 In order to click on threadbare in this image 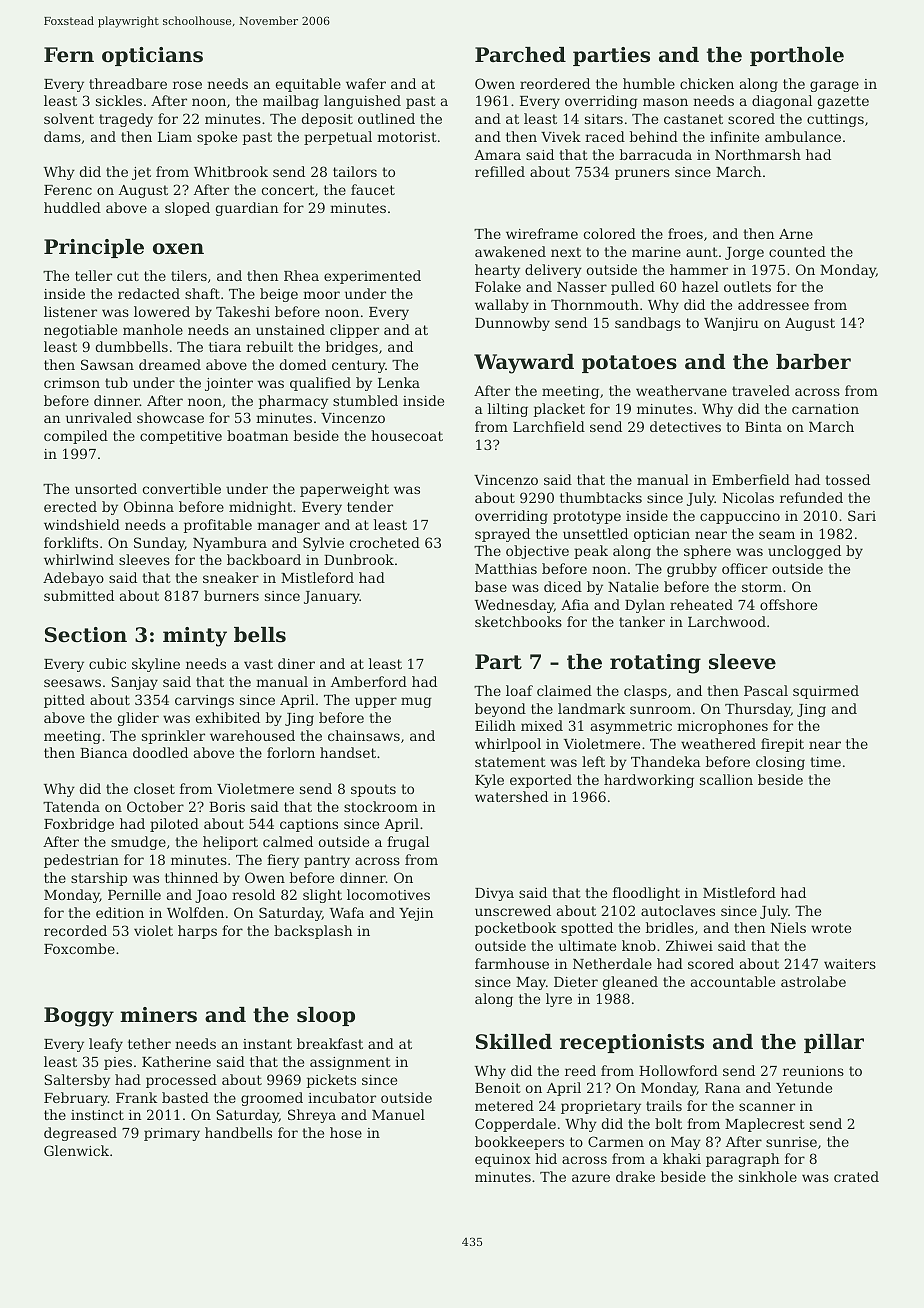, I will do `click(128, 83)`.
